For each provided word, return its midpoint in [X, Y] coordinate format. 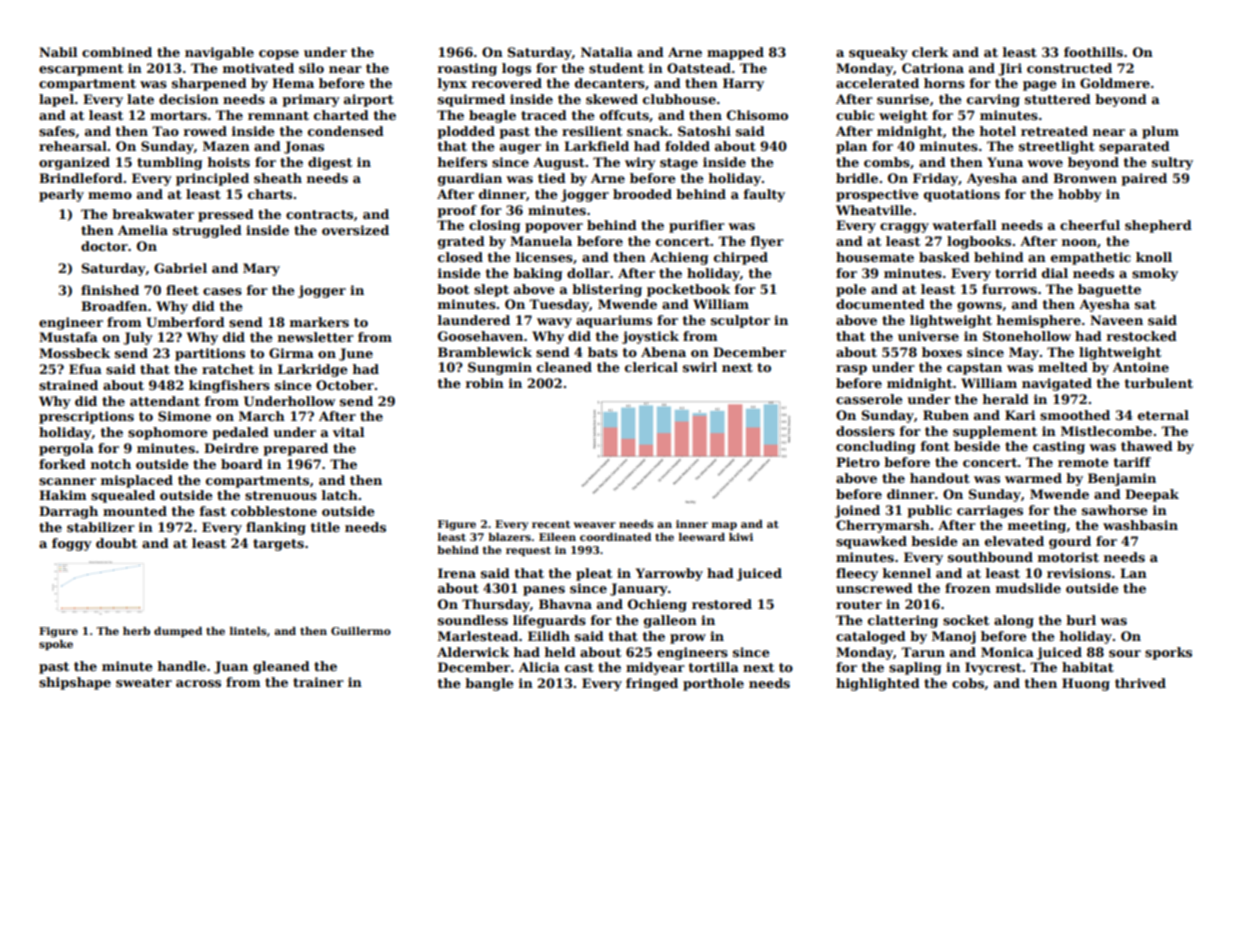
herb [136, 631]
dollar [588, 273]
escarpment [81, 70]
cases [222, 291]
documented [880, 304]
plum [1160, 132]
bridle [857, 178]
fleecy [857, 574]
